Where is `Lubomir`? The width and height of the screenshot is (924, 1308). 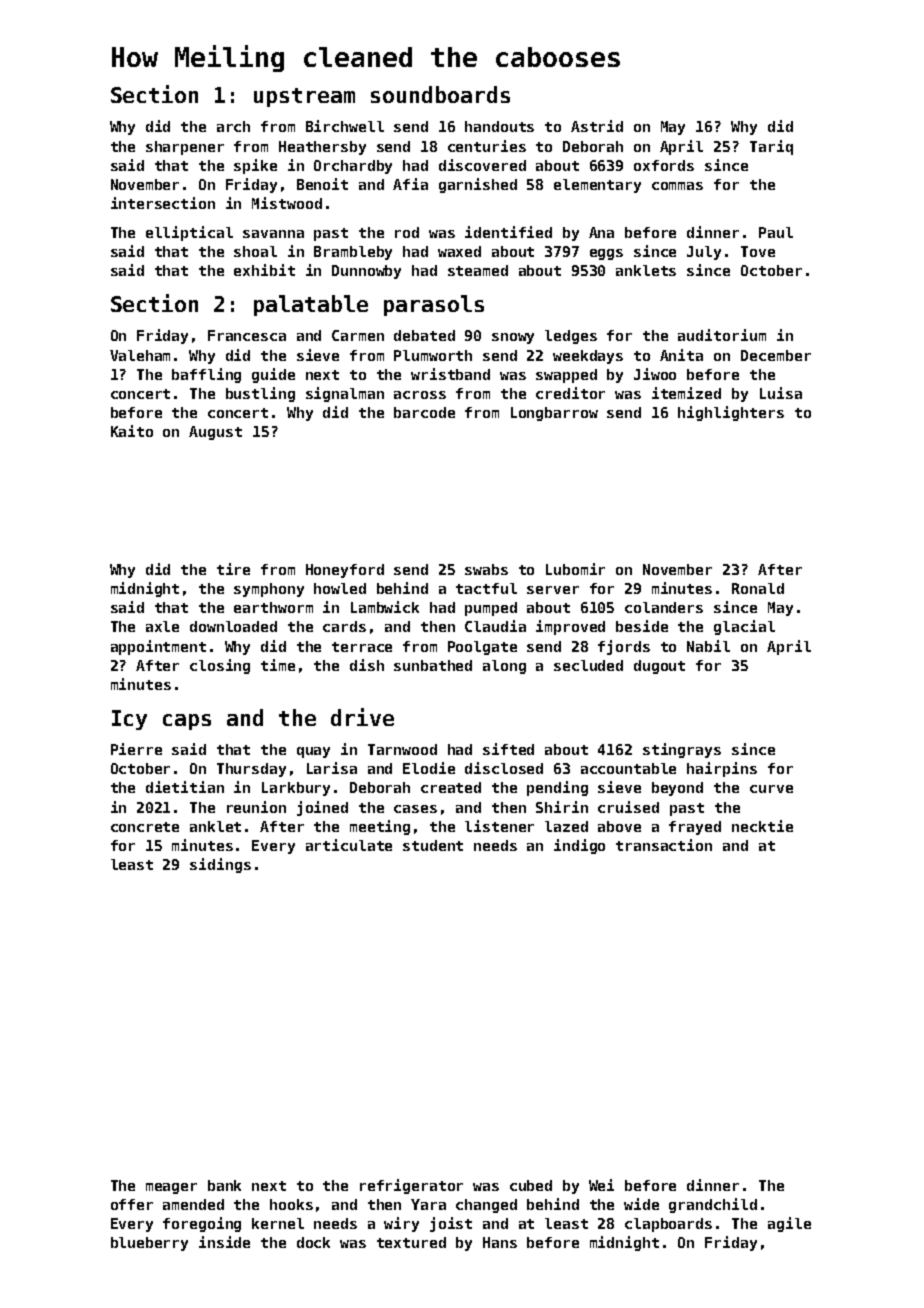
Lubomir is located at coordinates (575, 569).
